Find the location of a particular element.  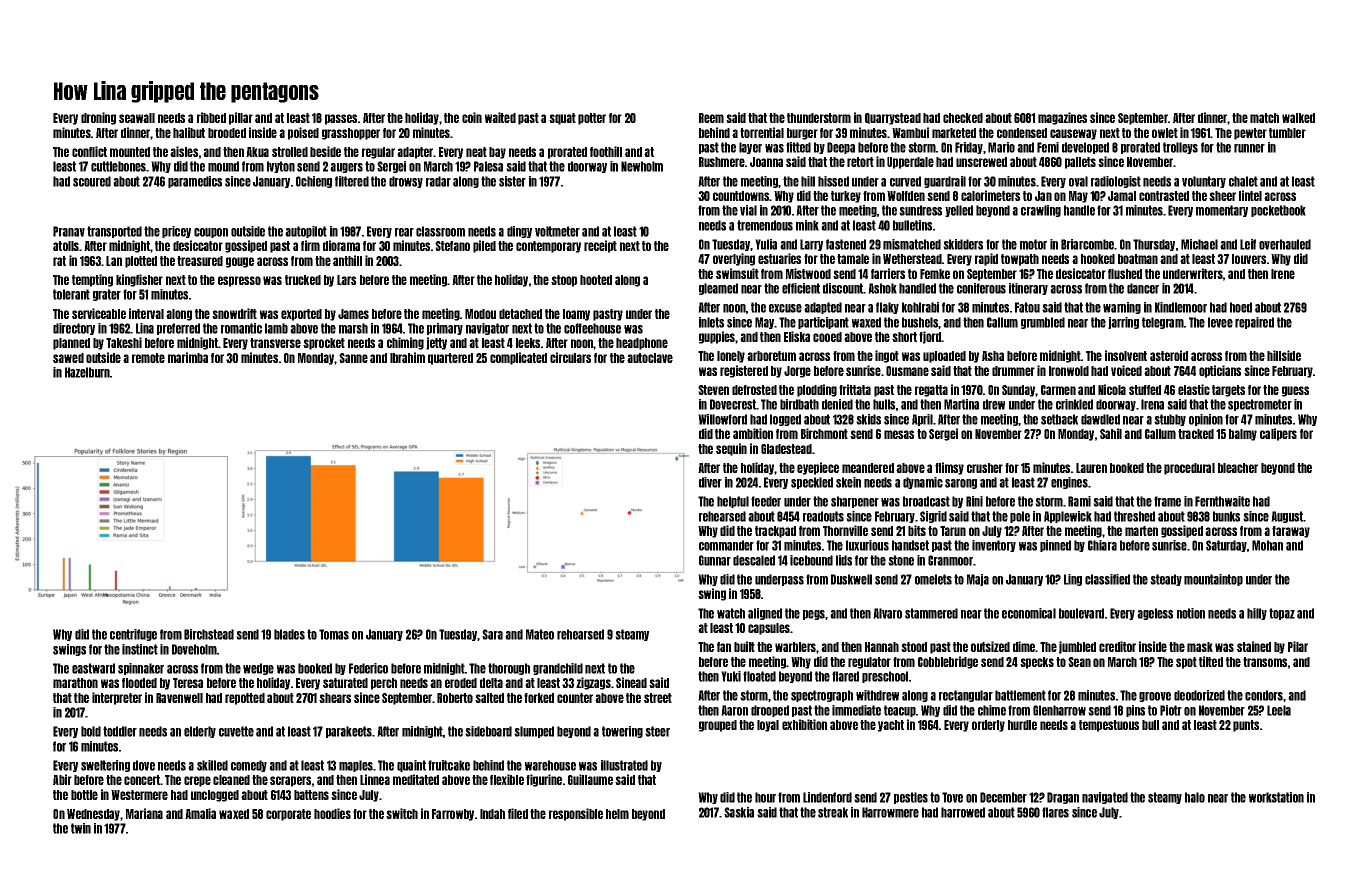

built is located at coordinates (744, 646).
